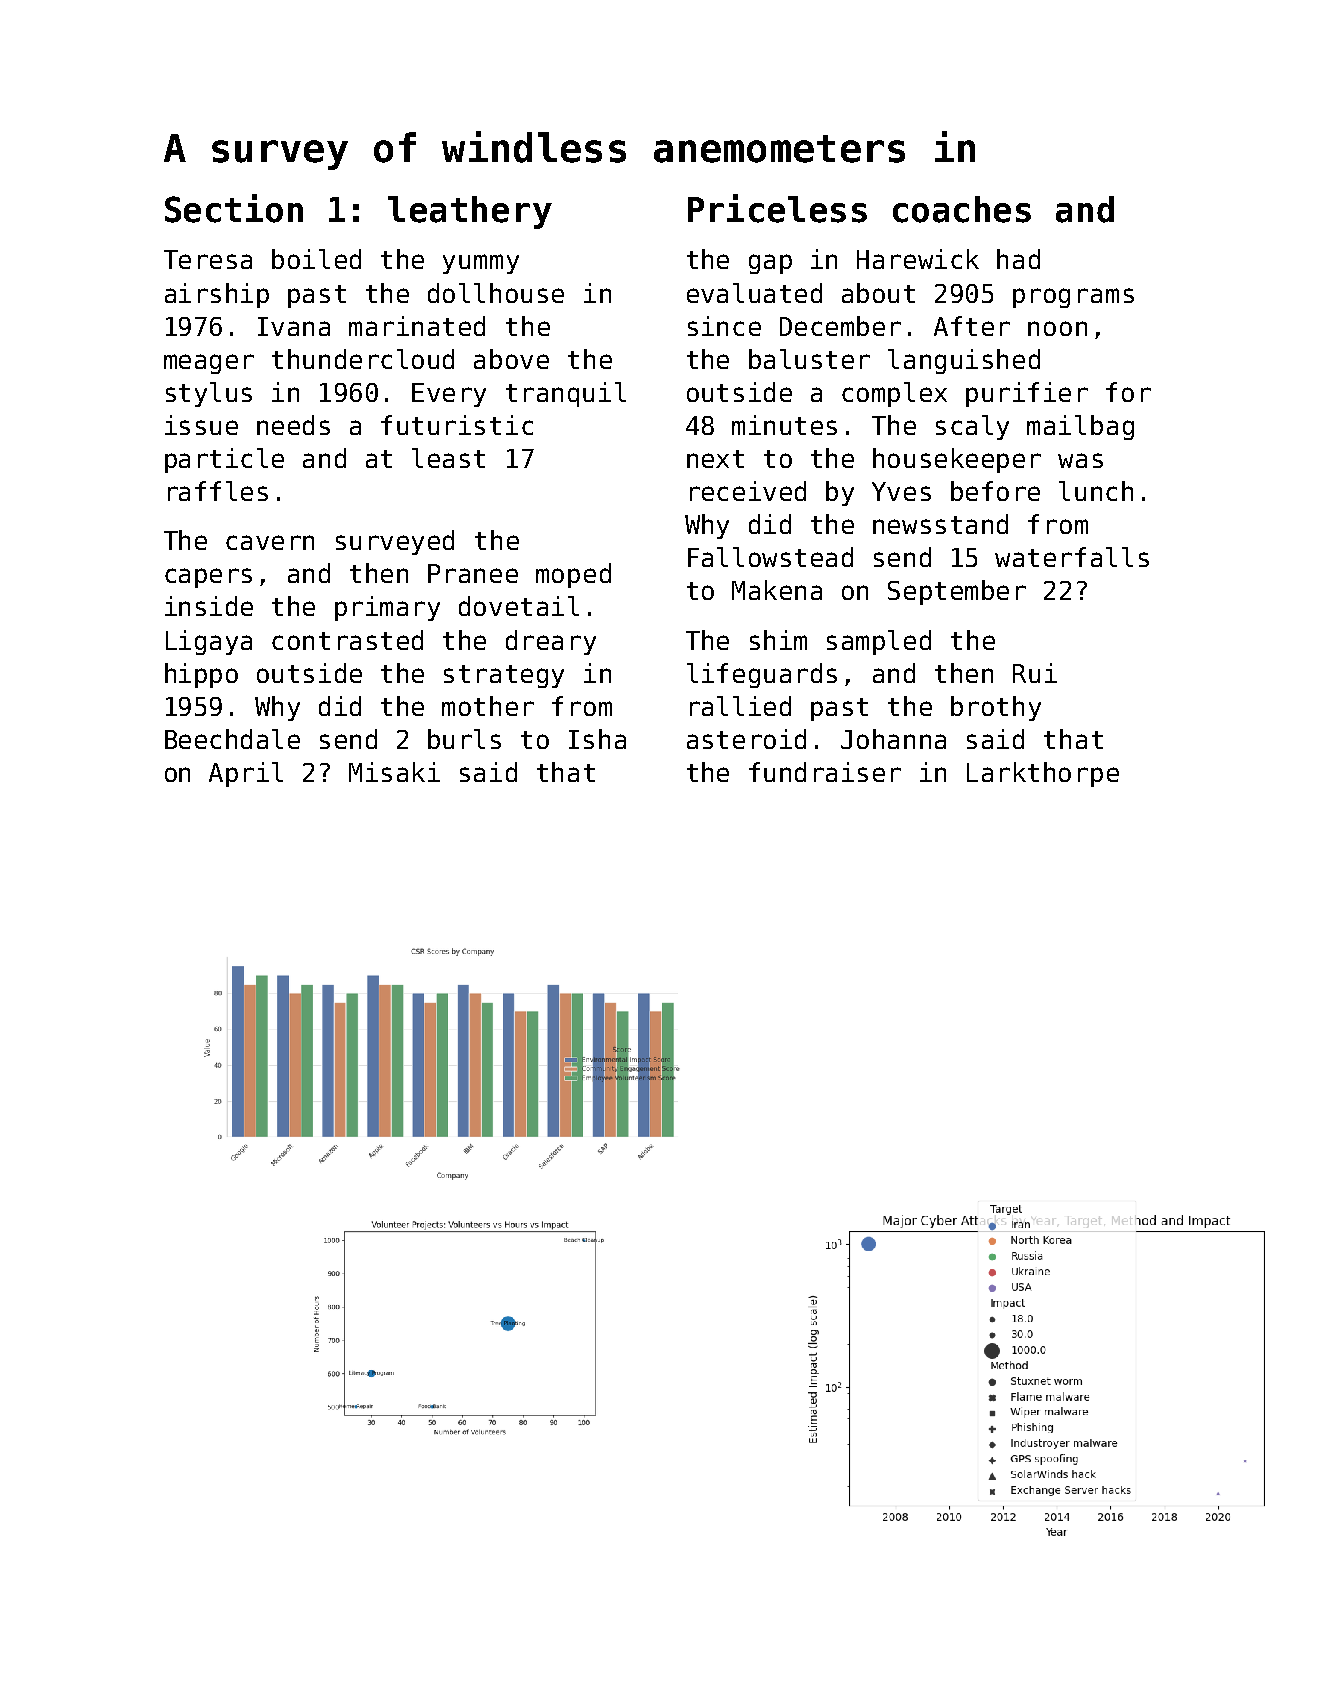  What do you see at coordinates (748, 491) in the page?
I see `received` at bounding box center [748, 491].
